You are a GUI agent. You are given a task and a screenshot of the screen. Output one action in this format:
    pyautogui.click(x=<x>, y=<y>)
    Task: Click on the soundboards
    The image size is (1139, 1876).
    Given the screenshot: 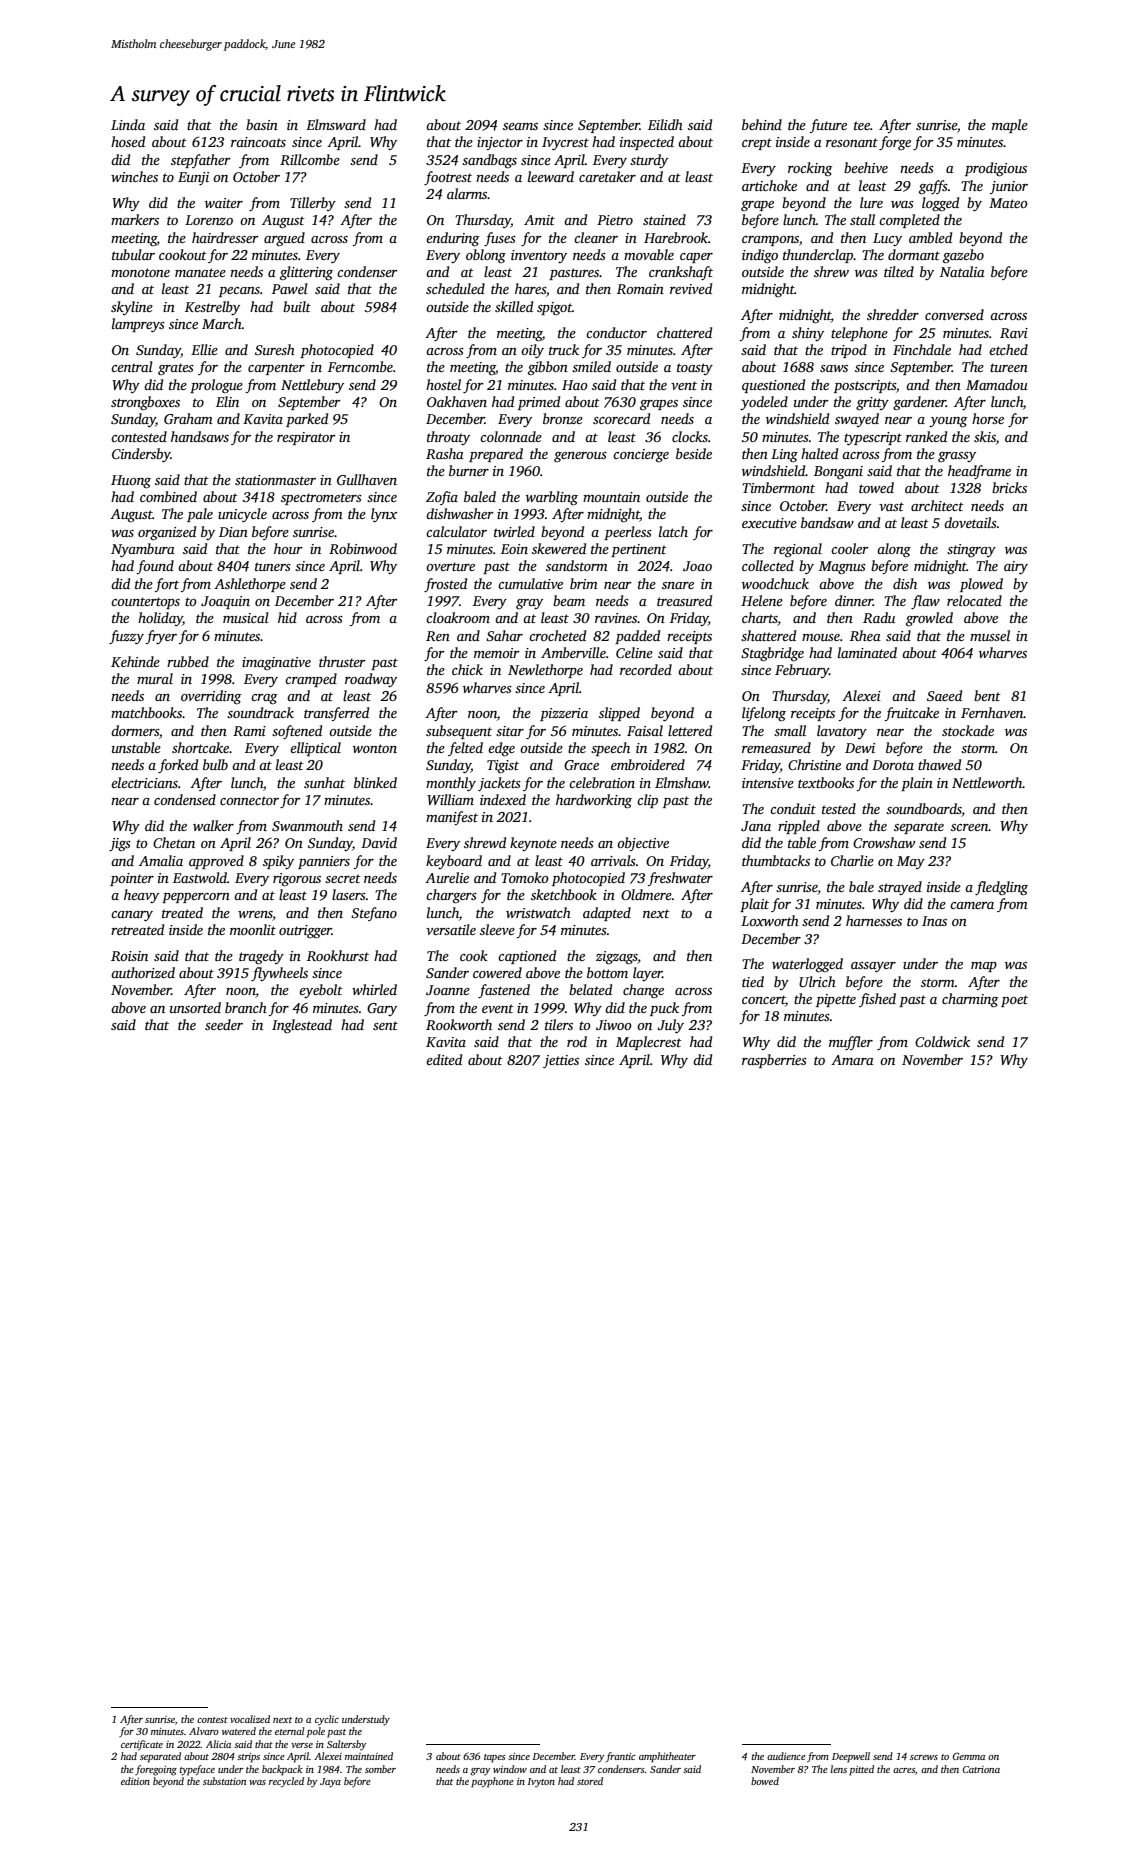 What is the action you would take?
    pyautogui.click(x=924, y=808)
